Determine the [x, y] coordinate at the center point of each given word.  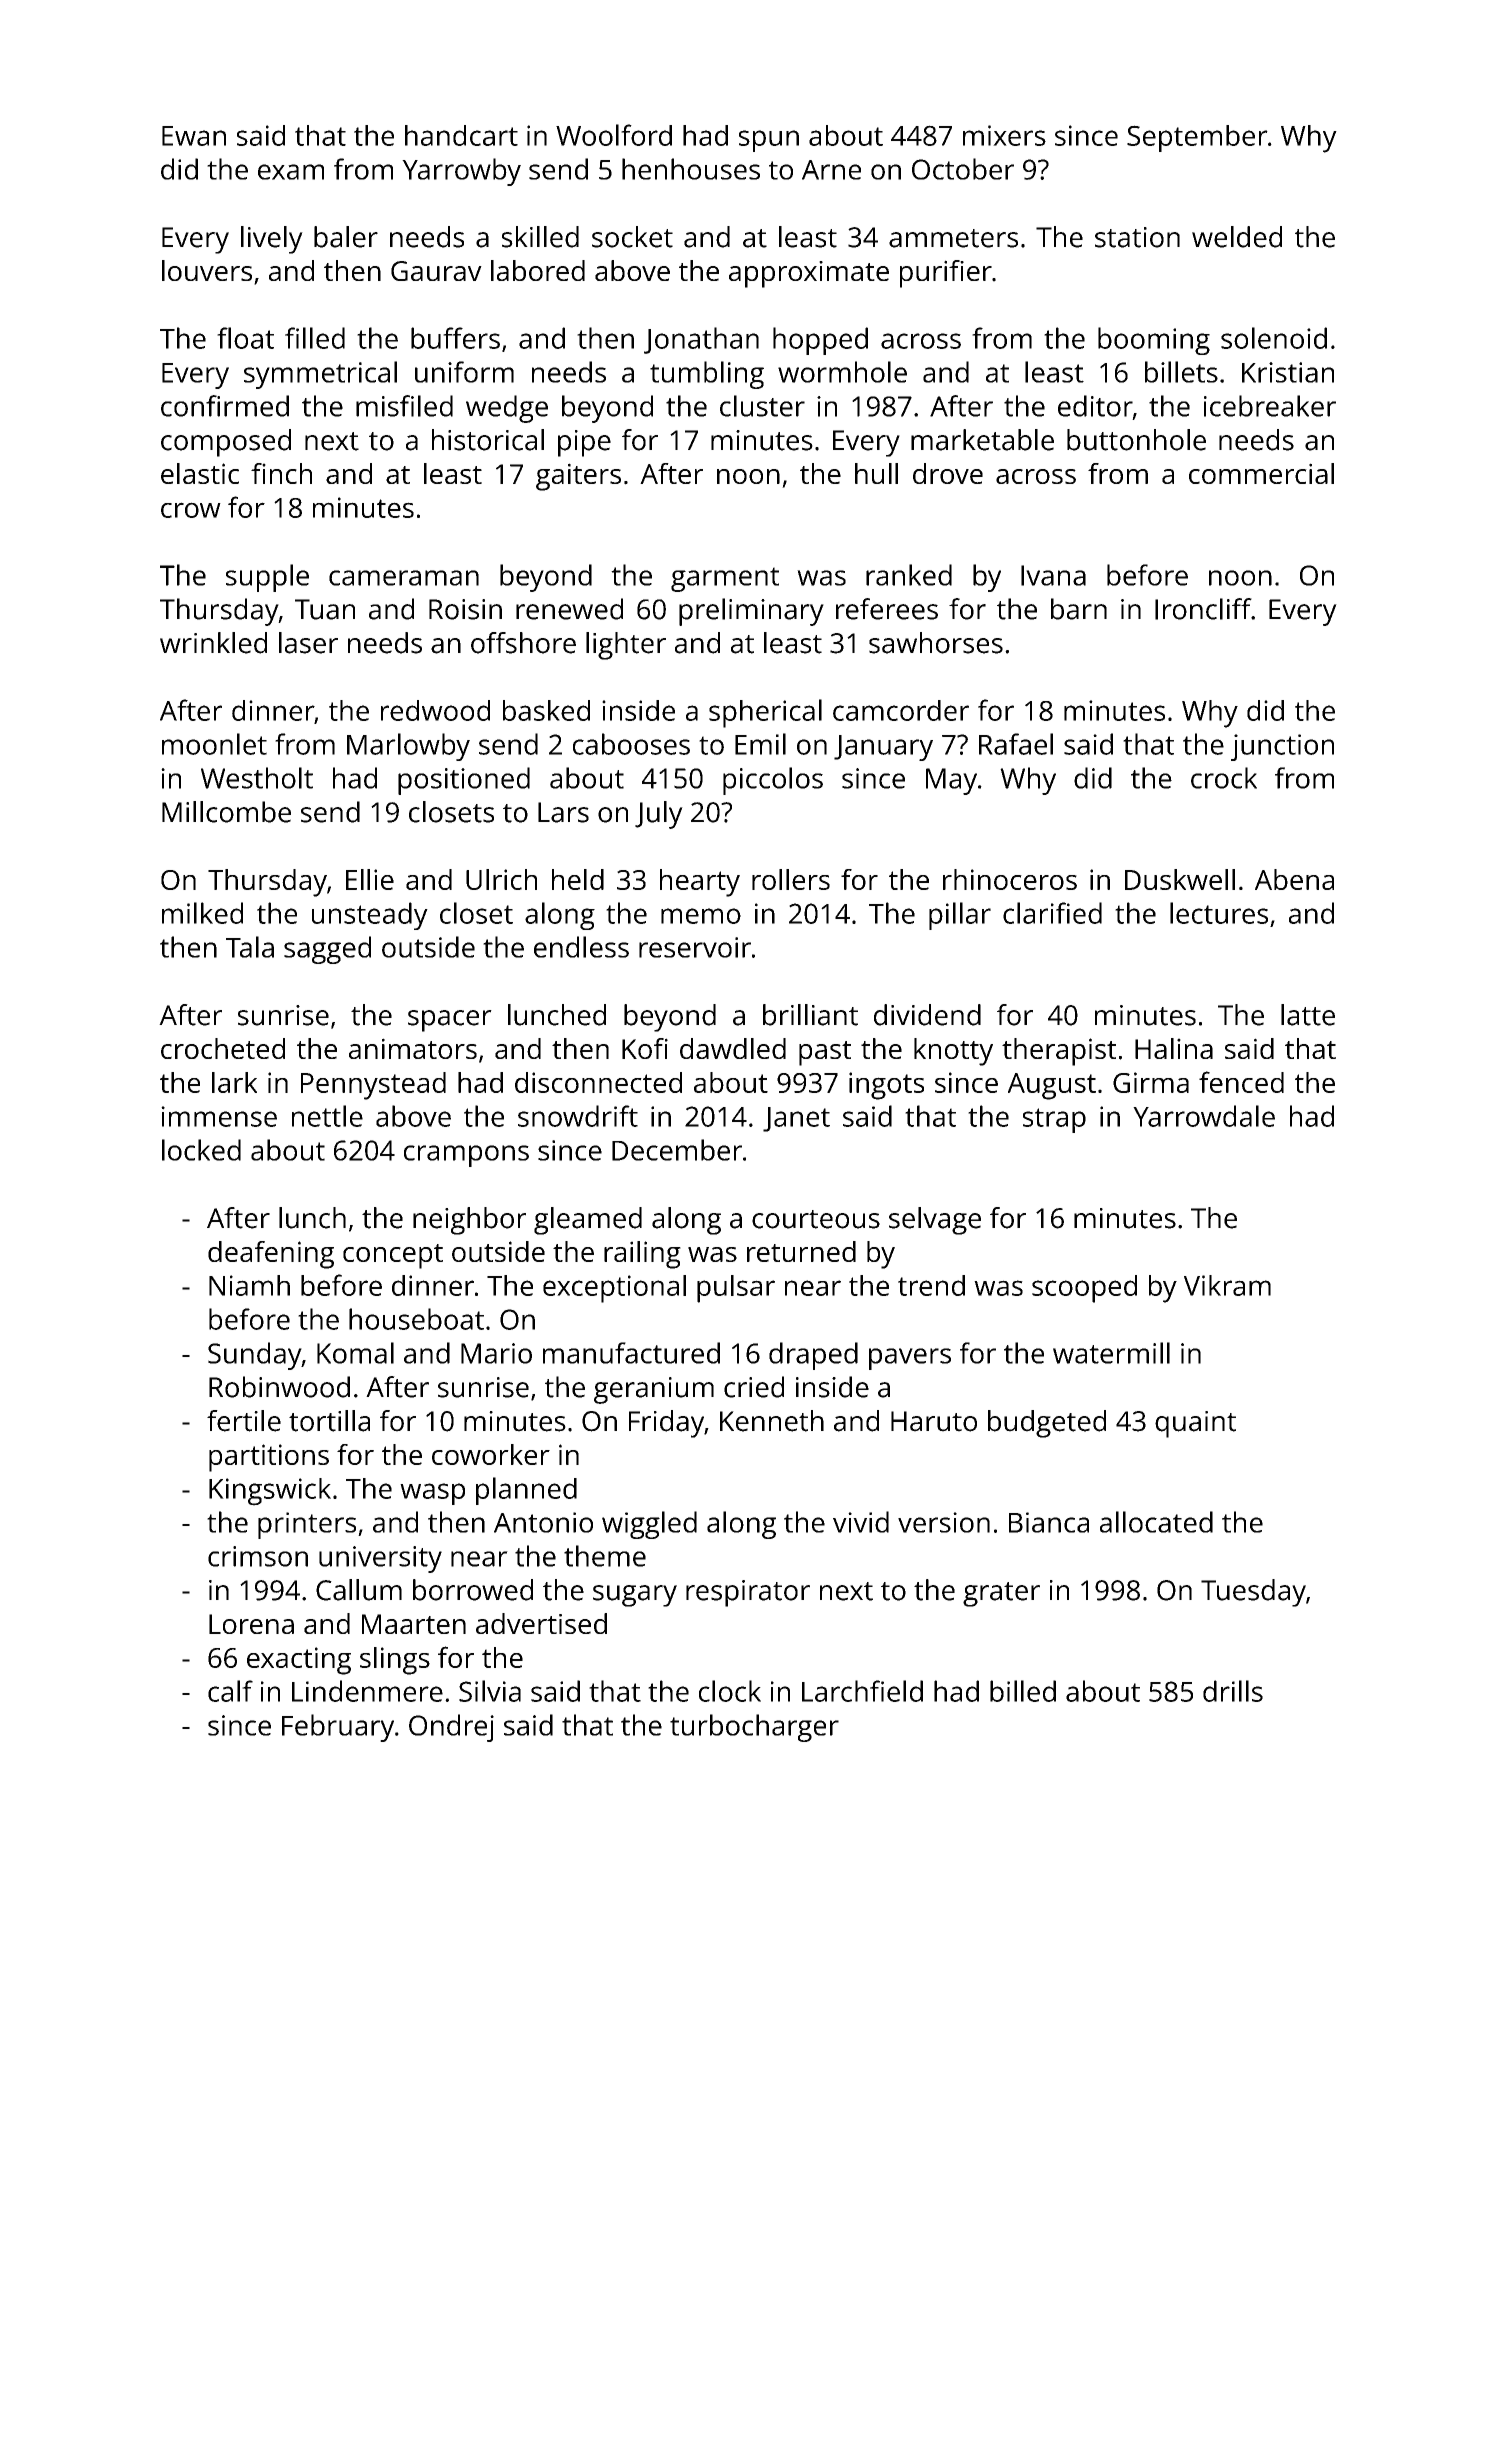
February [338, 1728]
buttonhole [1136, 440]
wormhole [842, 372]
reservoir [695, 947]
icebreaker [1270, 406]
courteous [816, 1219]
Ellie [370, 879]
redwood [435, 710]
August [1052, 1086]
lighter [626, 646]
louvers [207, 270]
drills [1233, 1691]
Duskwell [1180, 879]
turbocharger [754, 1728]
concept [393, 1256]
